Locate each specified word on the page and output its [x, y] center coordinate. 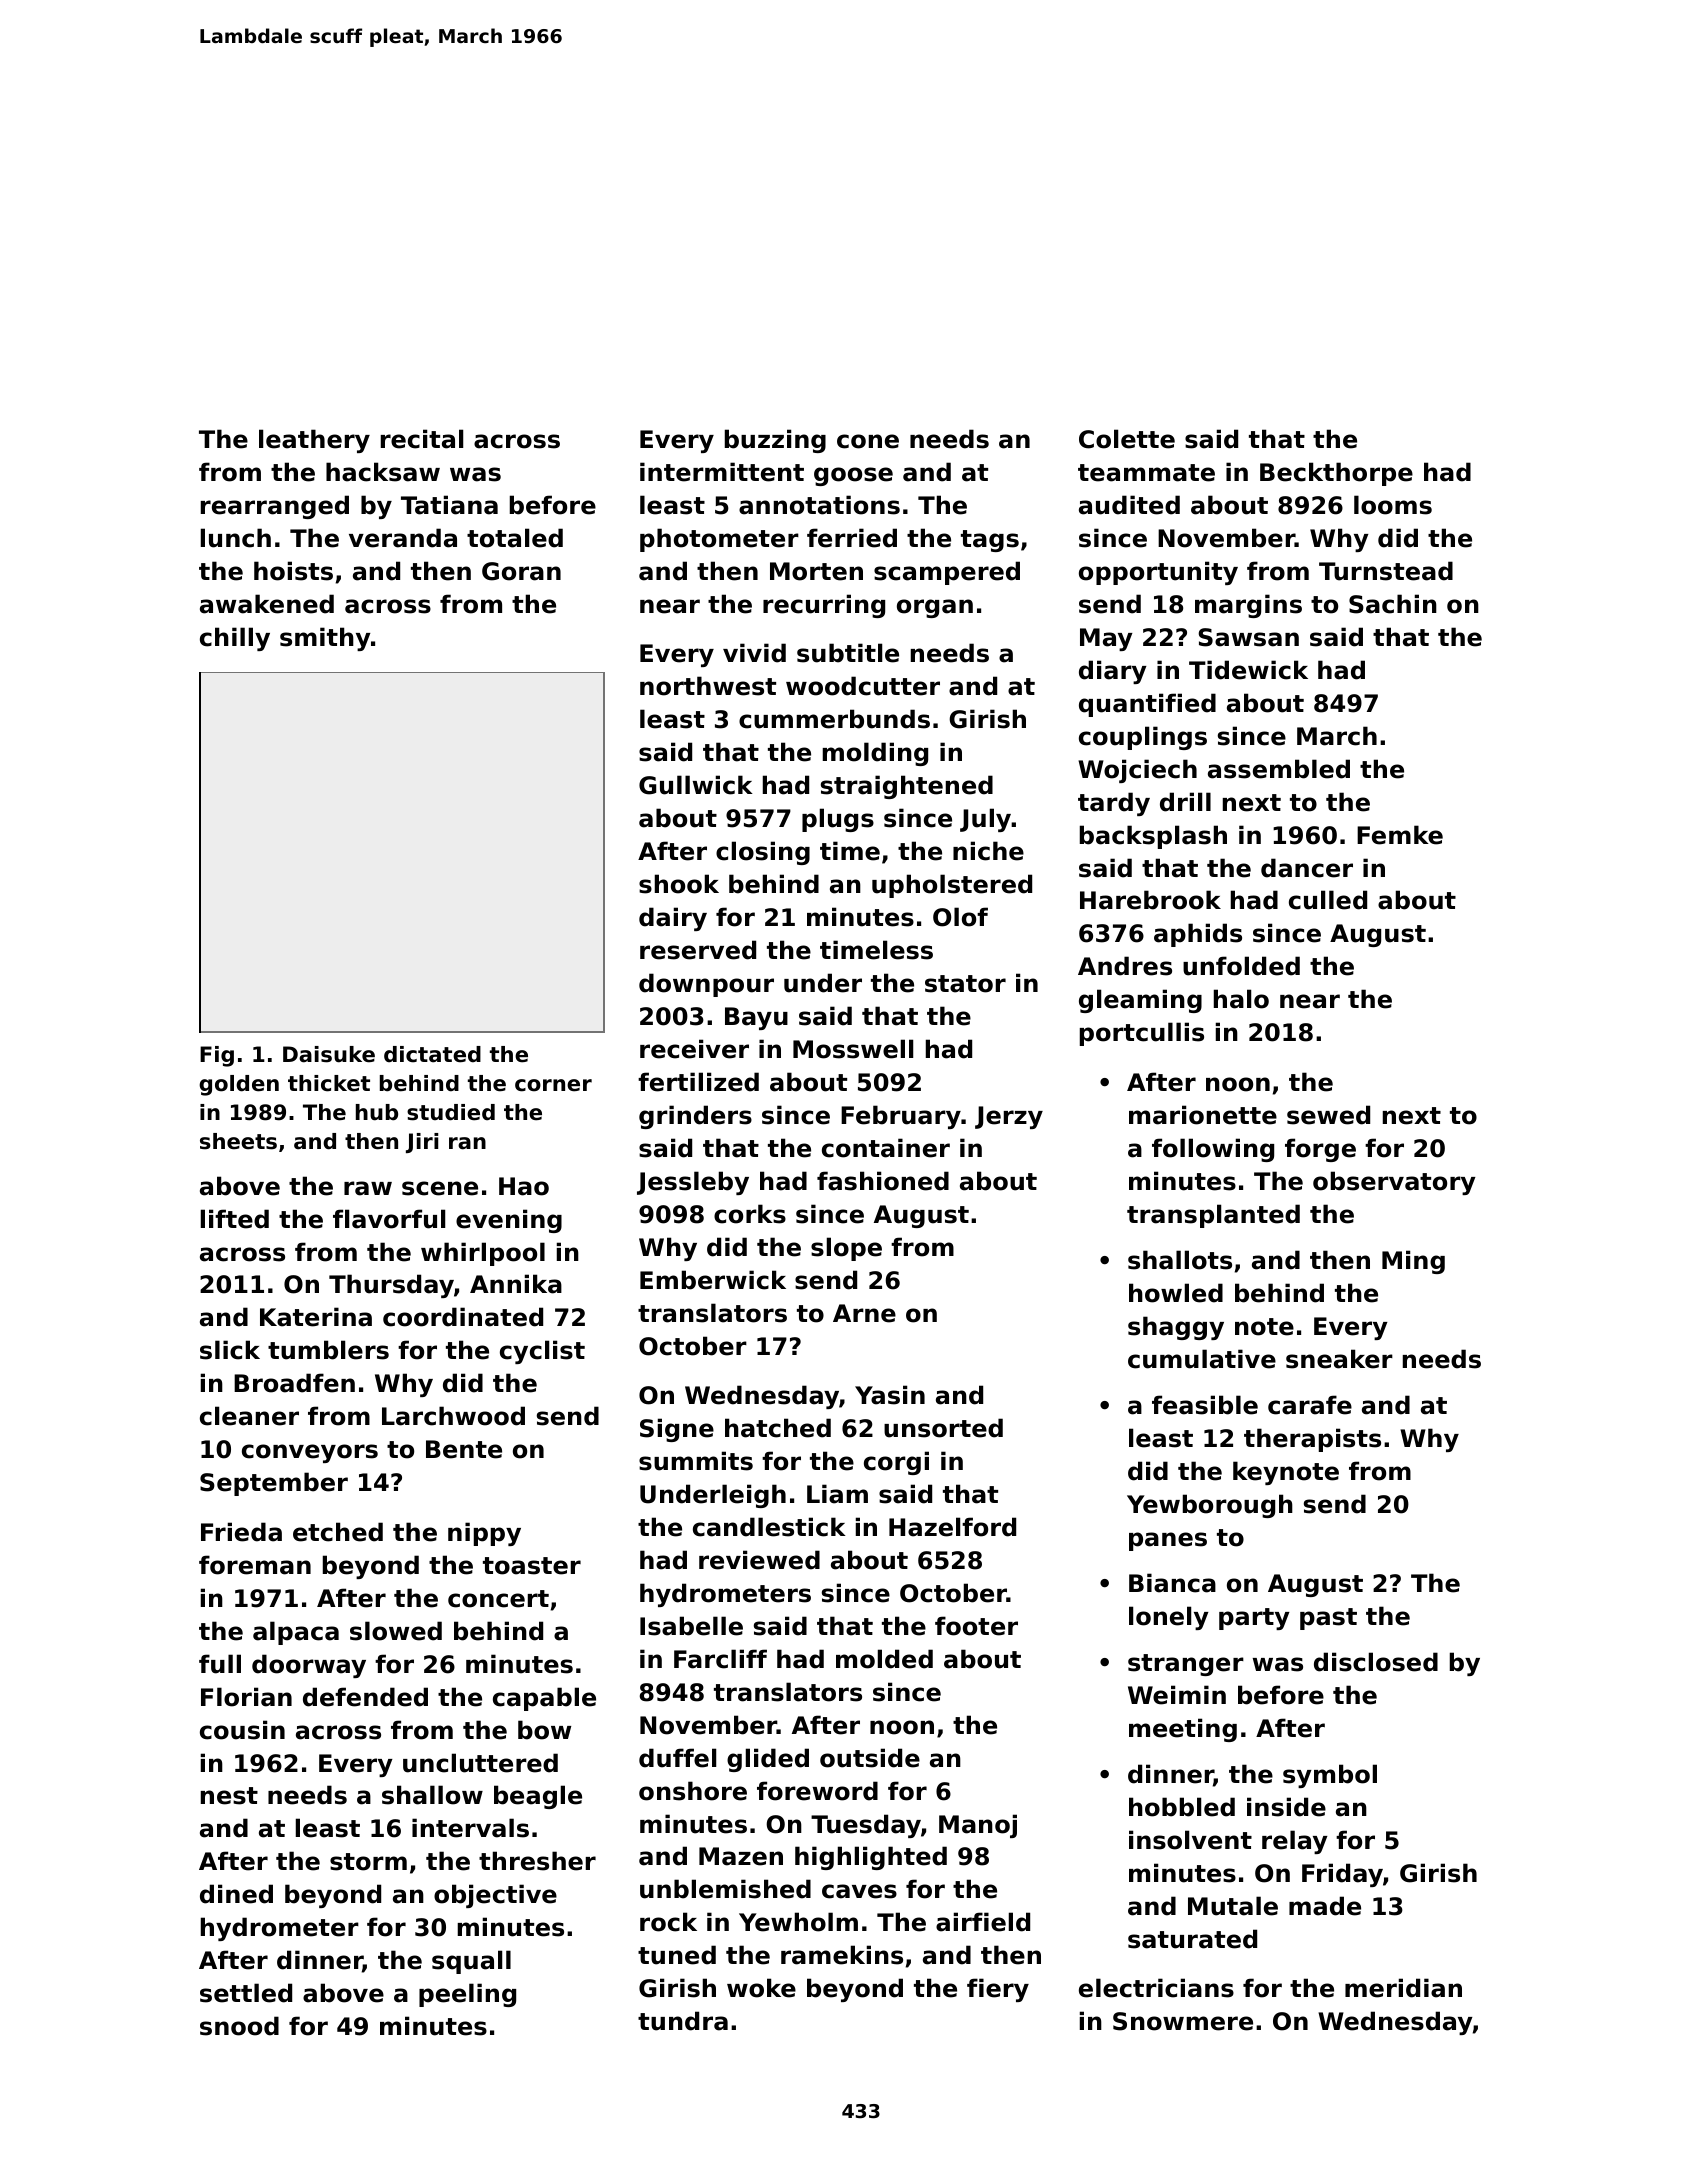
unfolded [1241, 966]
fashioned [883, 1181]
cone [868, 441]
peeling [467, 1995]
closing [763, 853]
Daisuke [329, 1054]
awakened [267, 604]
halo [1241, 999]
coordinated [463, 1317]
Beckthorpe [1336, 474]
